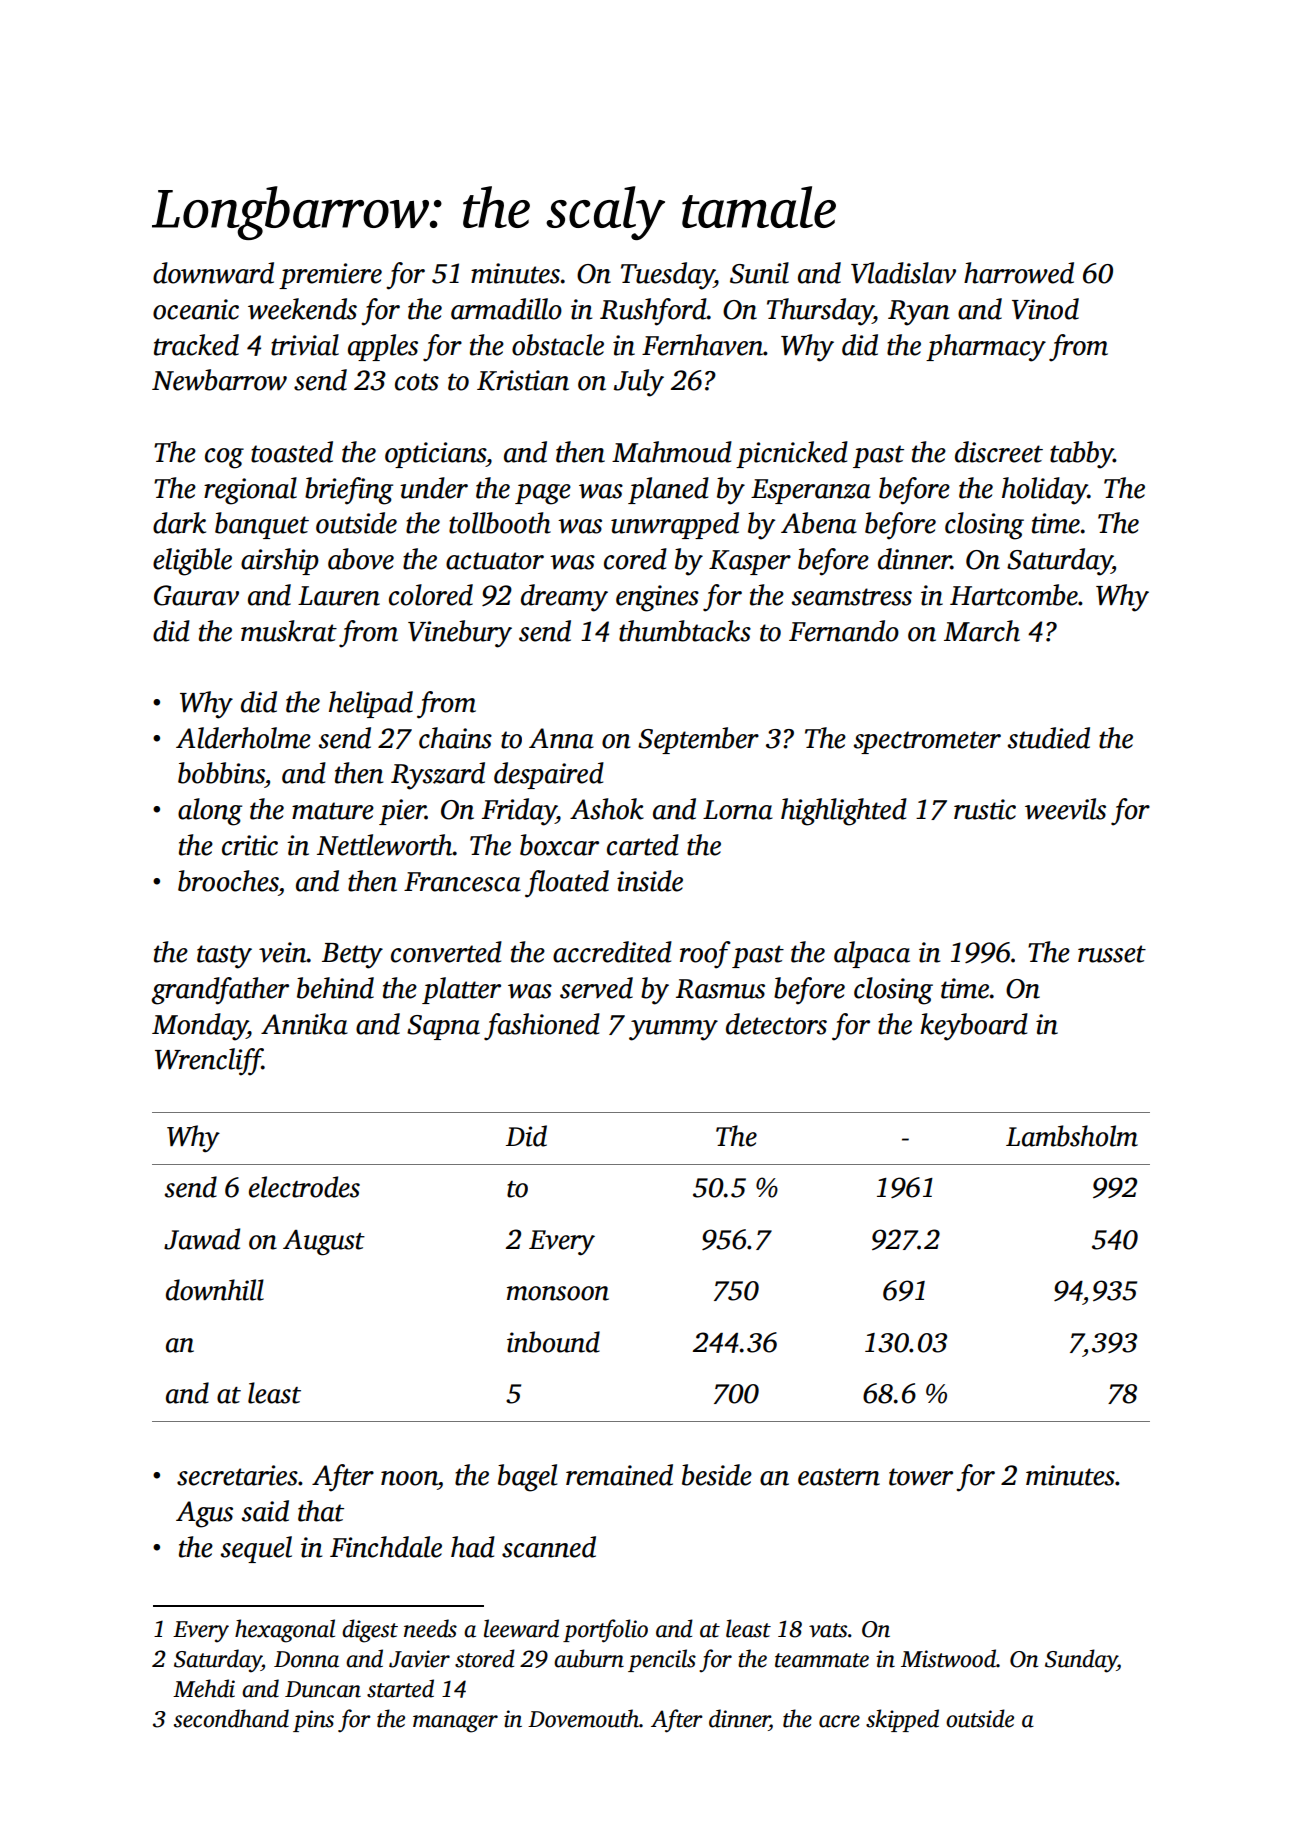 The height and width of the screenshot is (1843, 1303). Describe the element at coordinates (596, 988) in the screenshot. I see `served` at that location.
